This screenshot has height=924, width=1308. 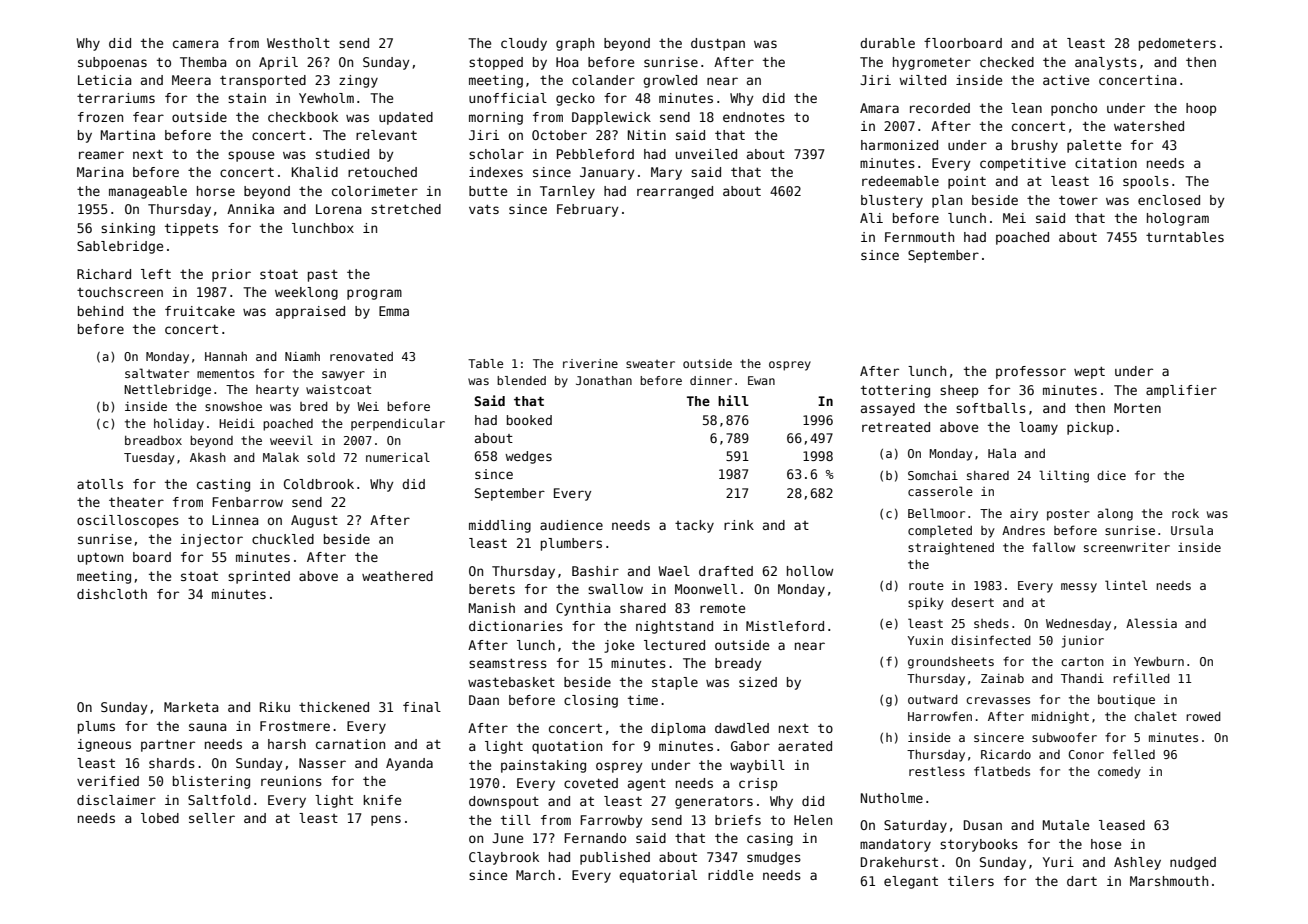 I want to click on graph, so click(x=575, y=44).
